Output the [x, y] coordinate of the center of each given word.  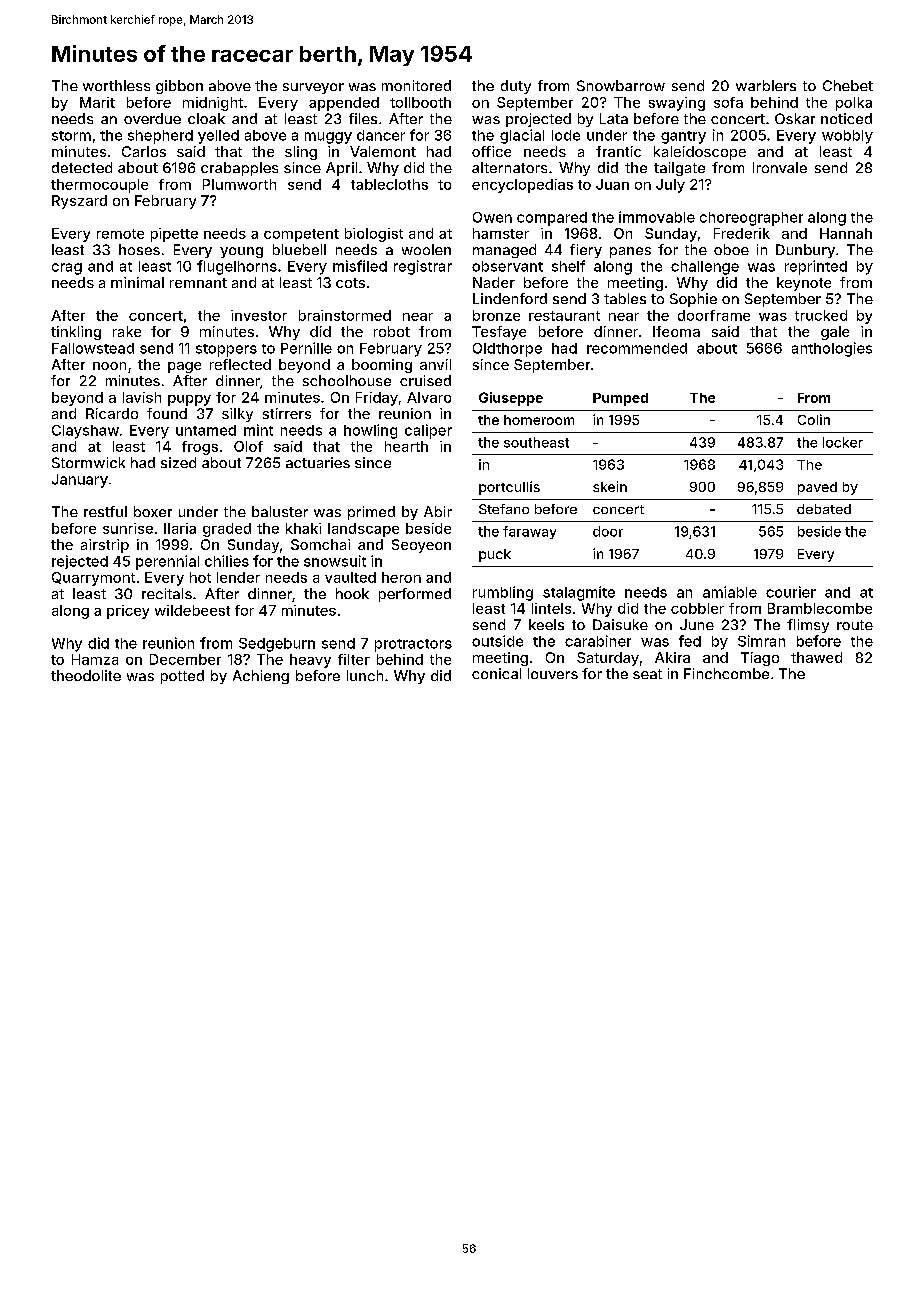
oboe [731, 249]
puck [495, 555]
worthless [116, 85]
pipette [174, 235]
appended [344, 104]
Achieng [261, 677]
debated [824, 509]
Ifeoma [676, 331]
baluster [280, 511]
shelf [568, 266]
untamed [206, 430]
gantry [683, 137]
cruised [425, 380]
